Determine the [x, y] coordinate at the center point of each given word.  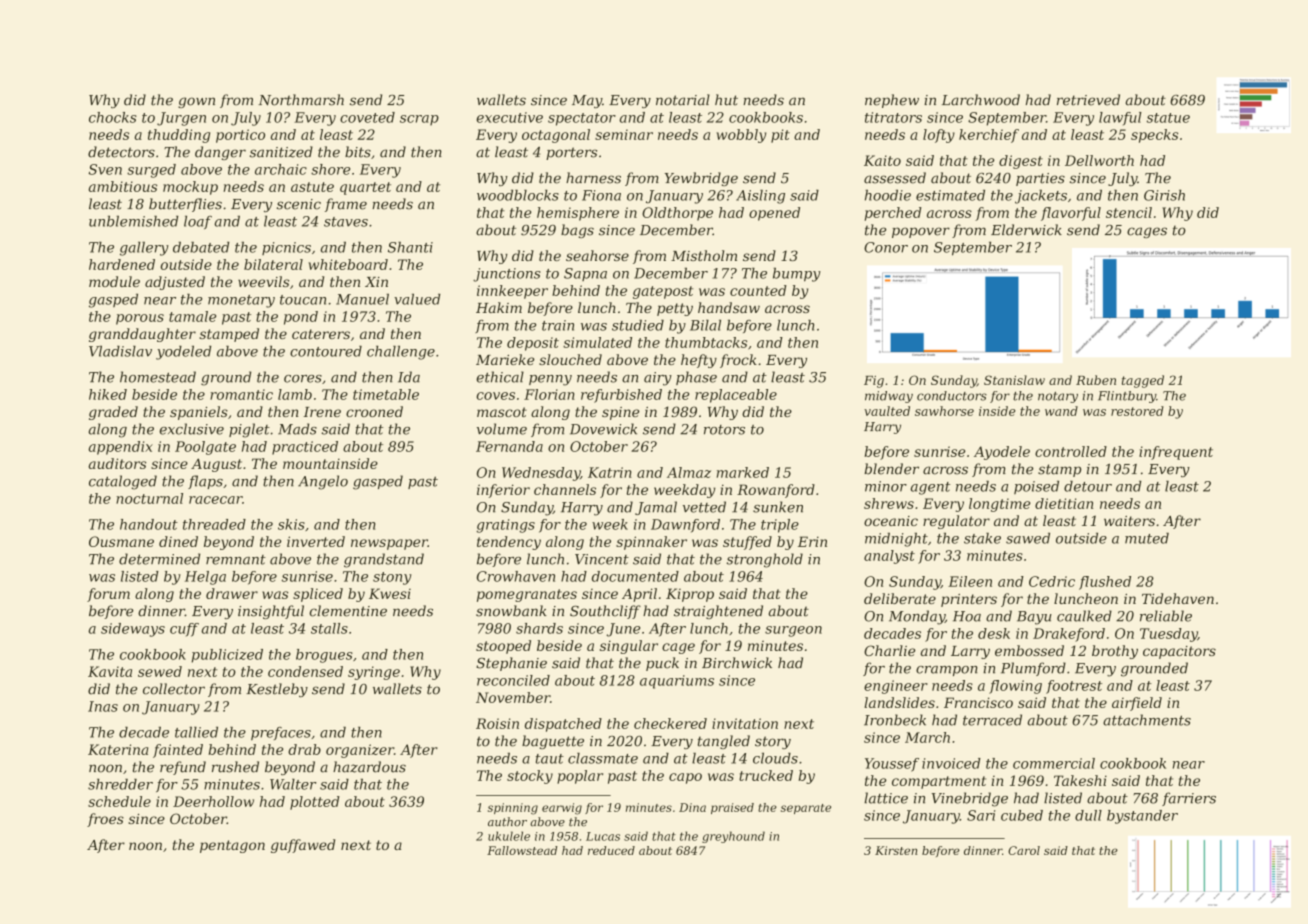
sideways [133, 630]
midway [889, 397]
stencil [1129, 212]
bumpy [797, 275]
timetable [386, 394]
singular [629, 647]
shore [330, 169]
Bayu [1034, 618]
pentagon [232, 846]
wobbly [741, 136]
